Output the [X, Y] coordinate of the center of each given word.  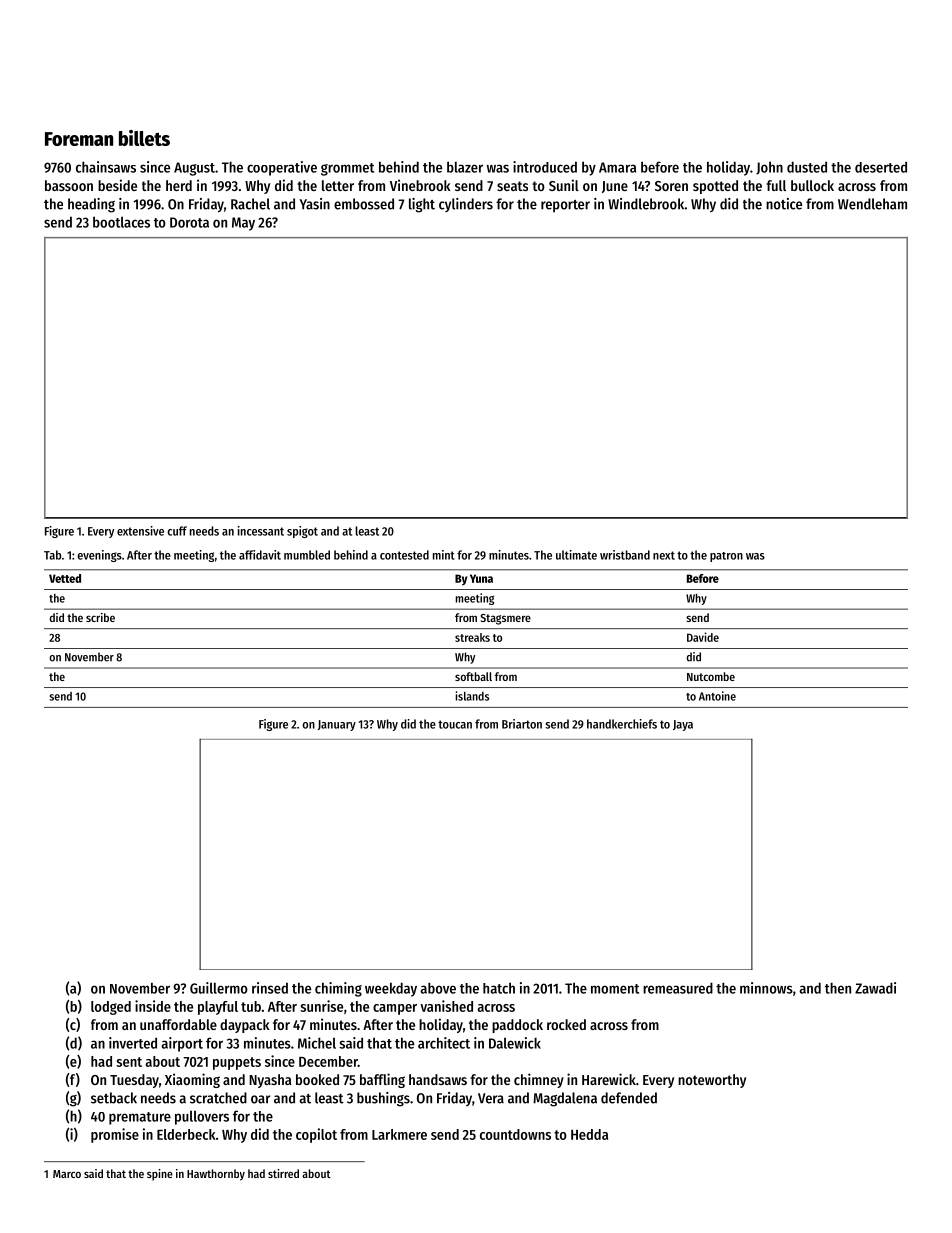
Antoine [717, 696]
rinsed [270, 988]
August [194, 169]
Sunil [564, 185]
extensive [140, 531]
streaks [472, 637]
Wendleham [872, 204]
